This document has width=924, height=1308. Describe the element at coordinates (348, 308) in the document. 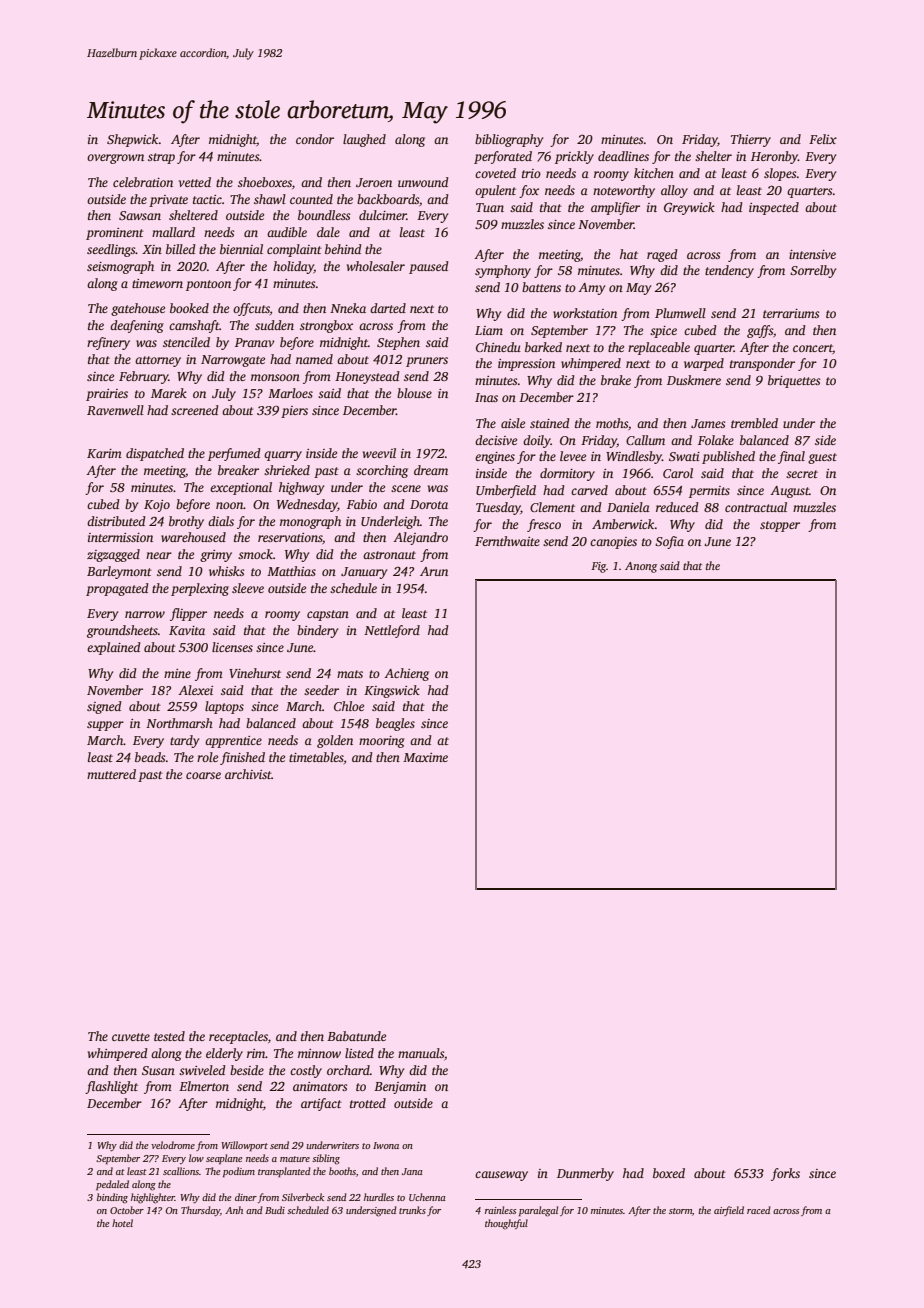

I see `Nneka` at that location.
